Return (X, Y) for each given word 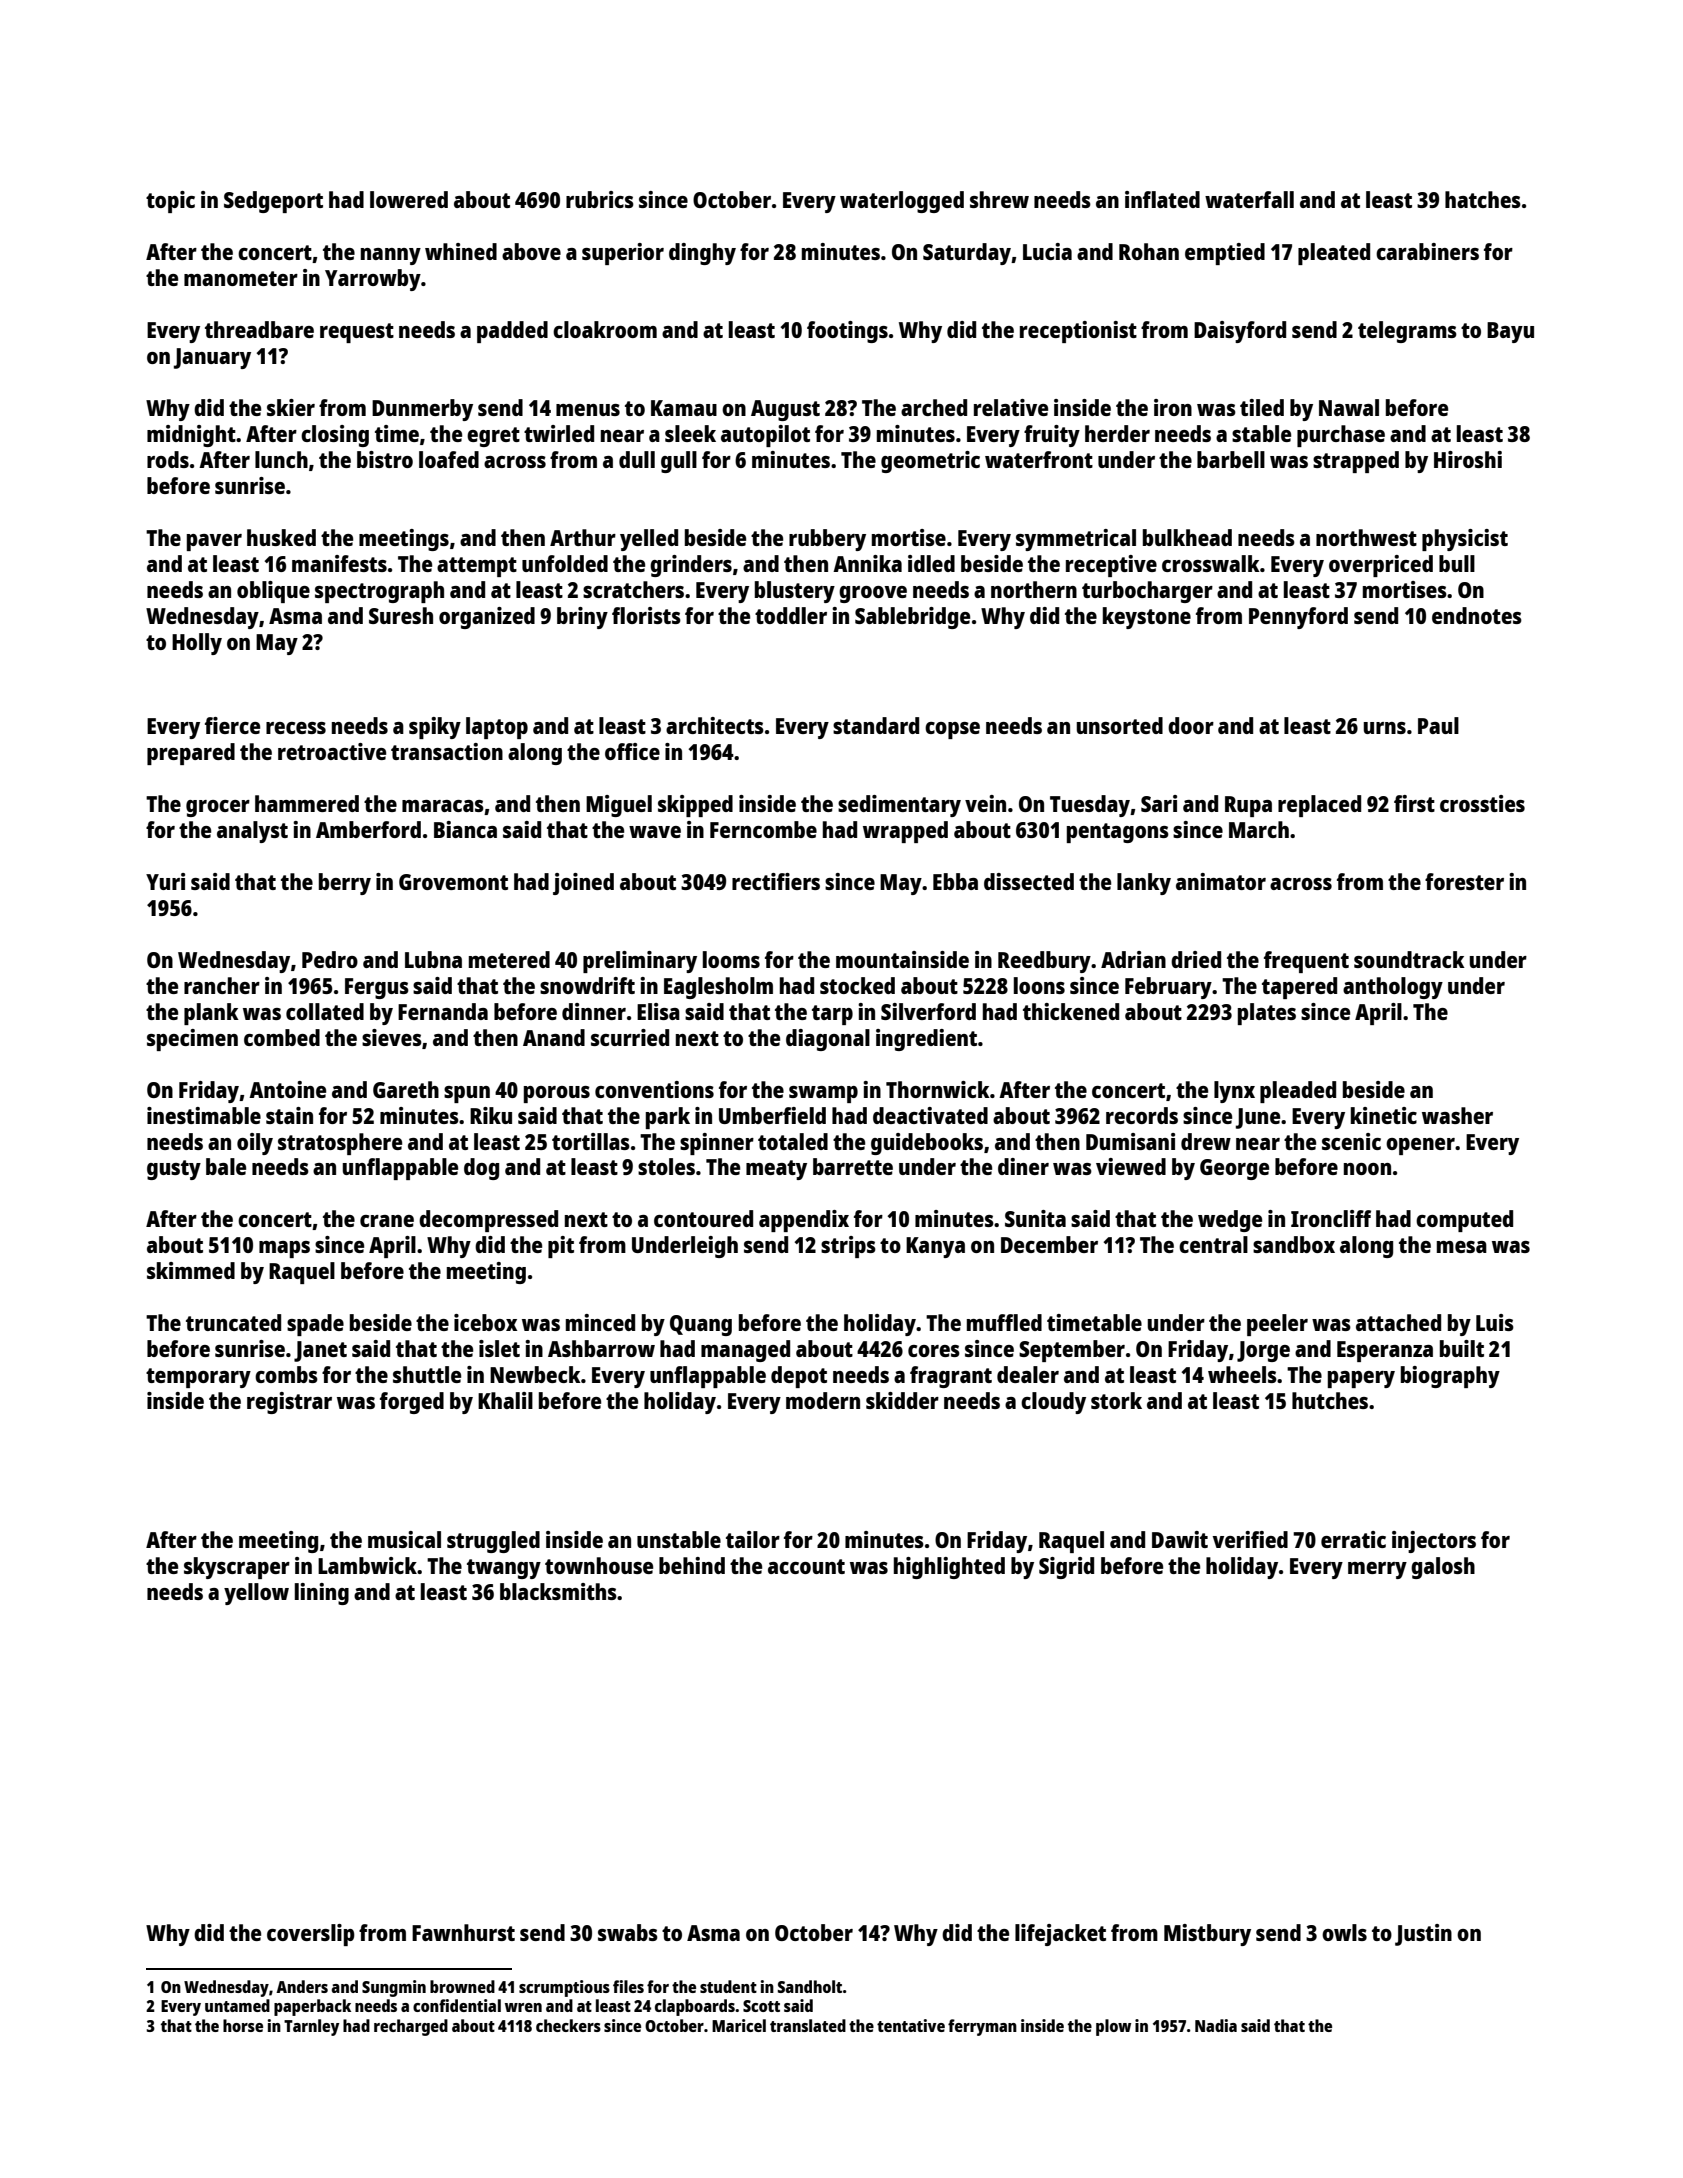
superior (623, 254)
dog (481, 1169)
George (1234, 1169)
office (632, 751)
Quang (701, 1325)
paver (214, 542)
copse (952, 730)
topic (170, 202)
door (1191, 725)
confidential (457, 2005)
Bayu (1510, 332)
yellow (256, 1594)
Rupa (1248, 806)
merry (1377, 1570)
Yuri (165, 881)
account (806, 1566)
